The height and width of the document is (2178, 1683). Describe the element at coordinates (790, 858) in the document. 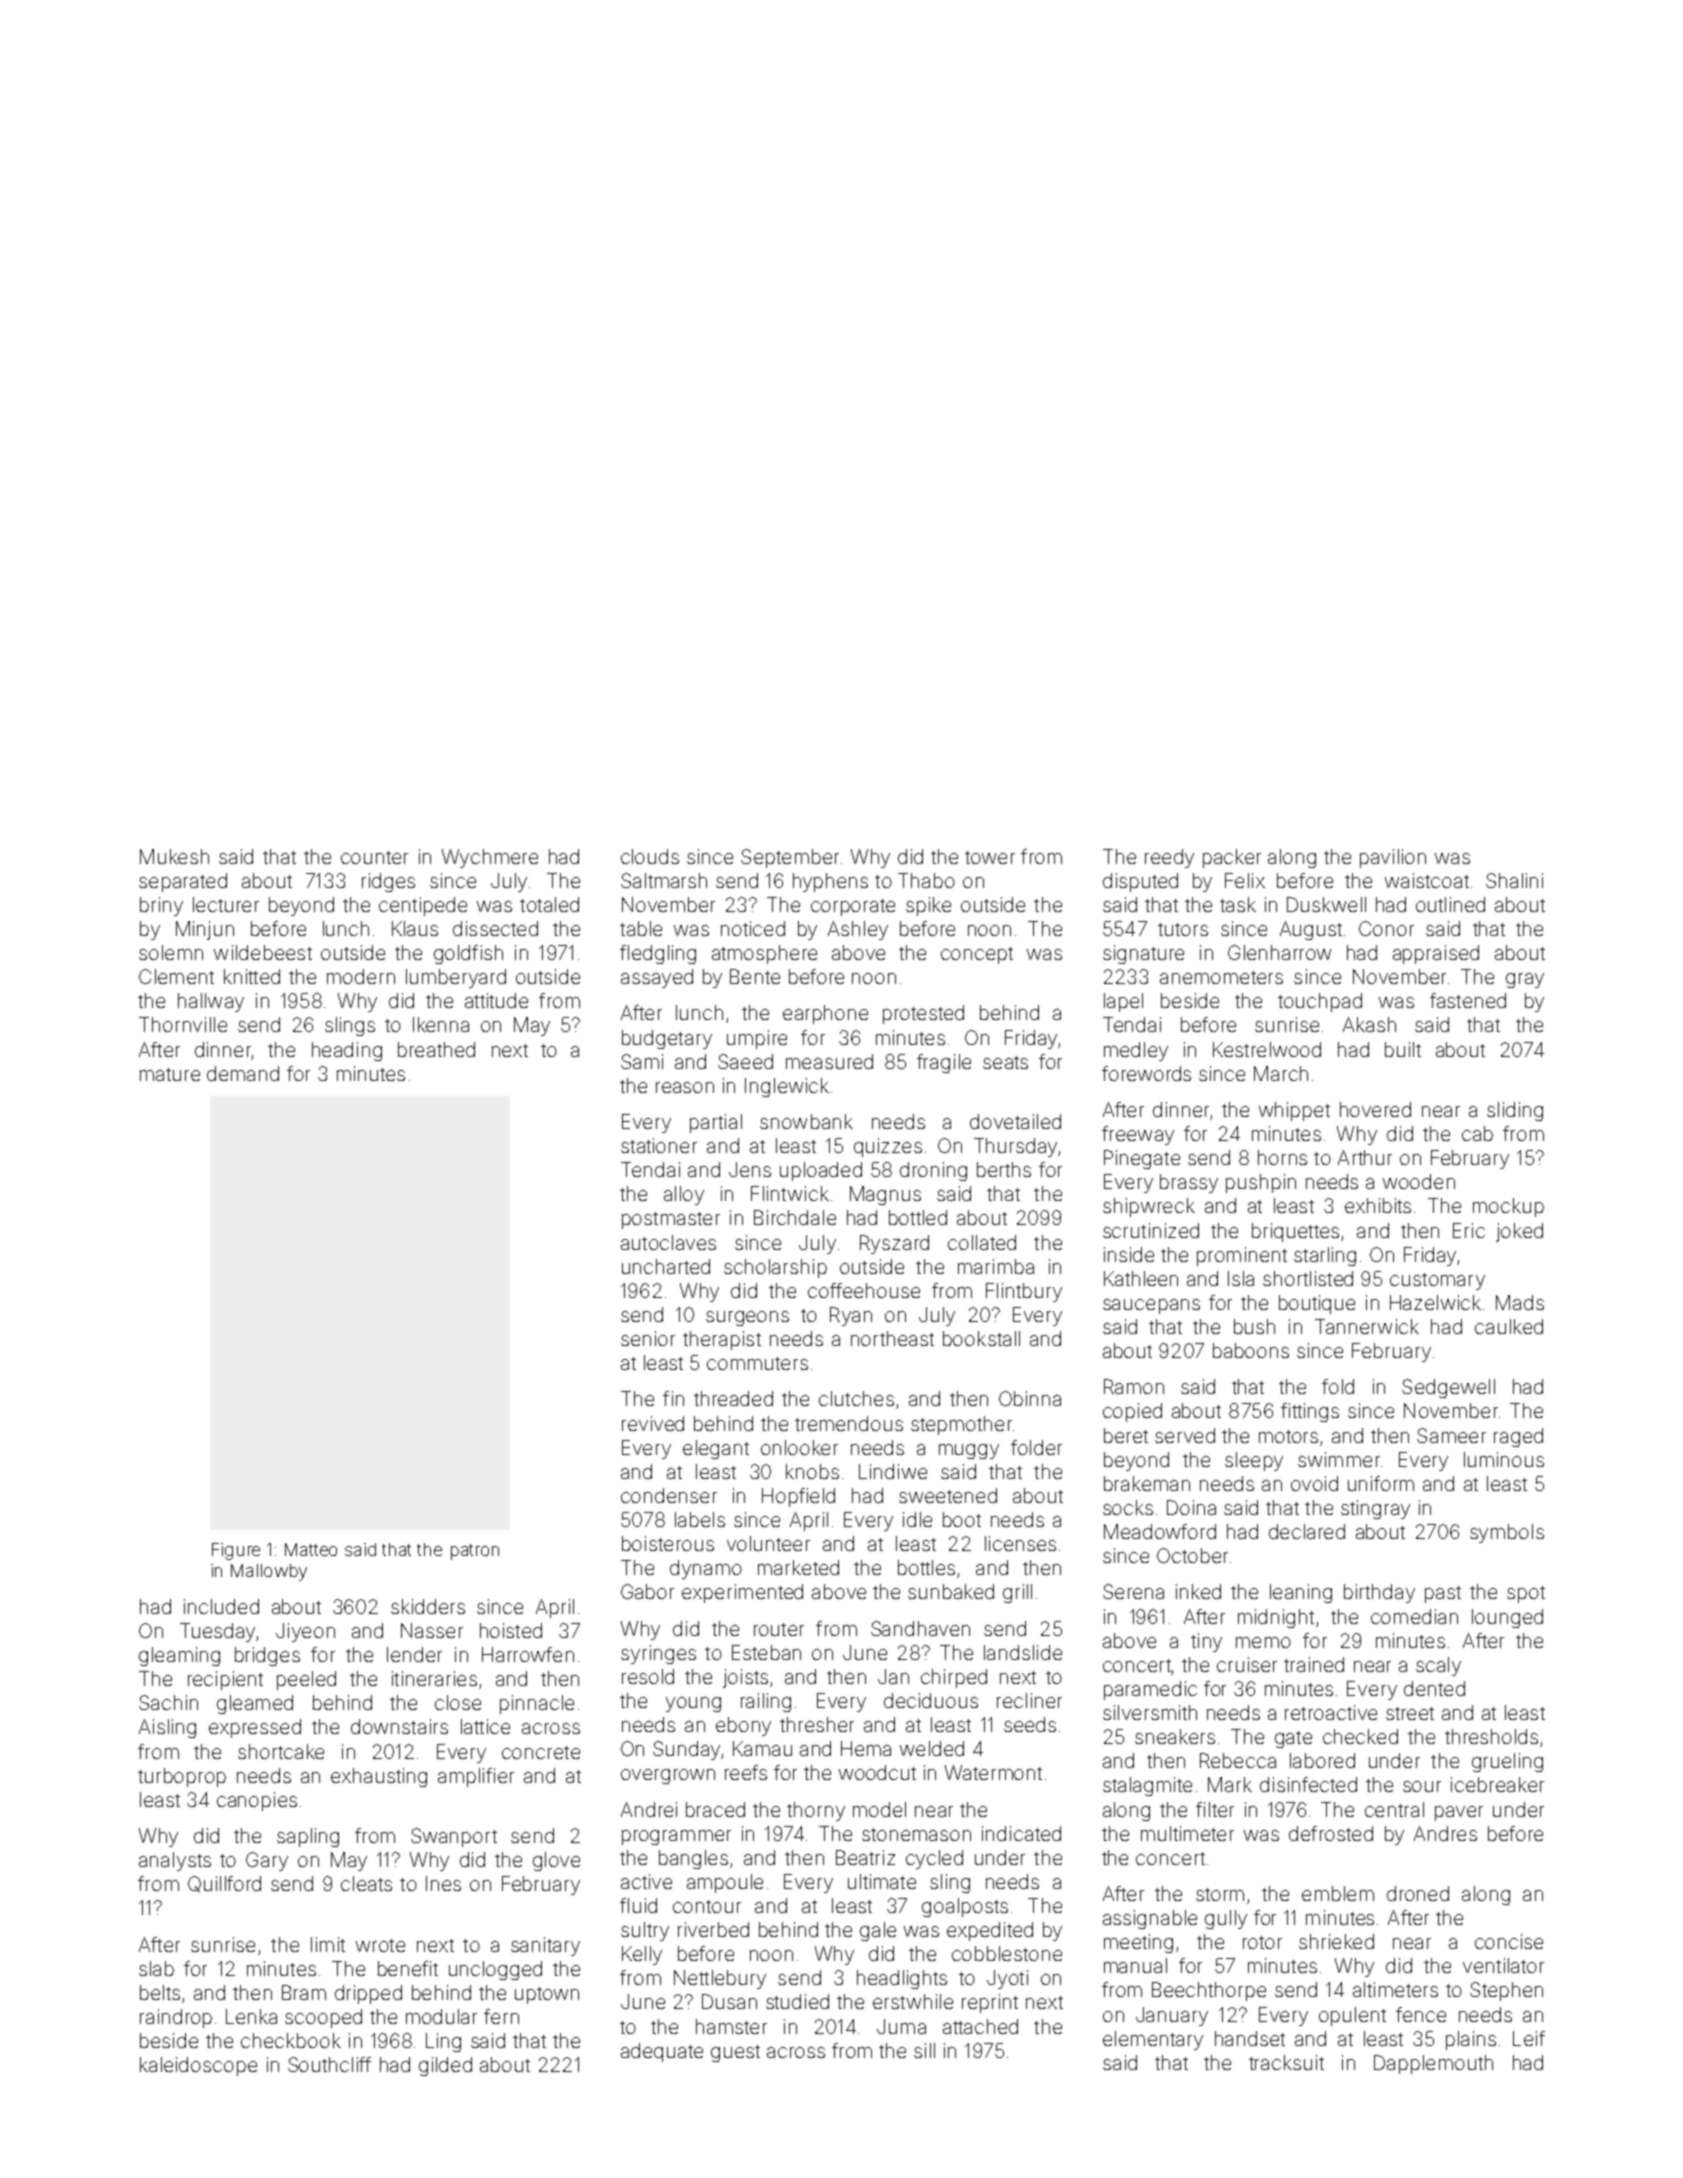

I see `September` at that location.
